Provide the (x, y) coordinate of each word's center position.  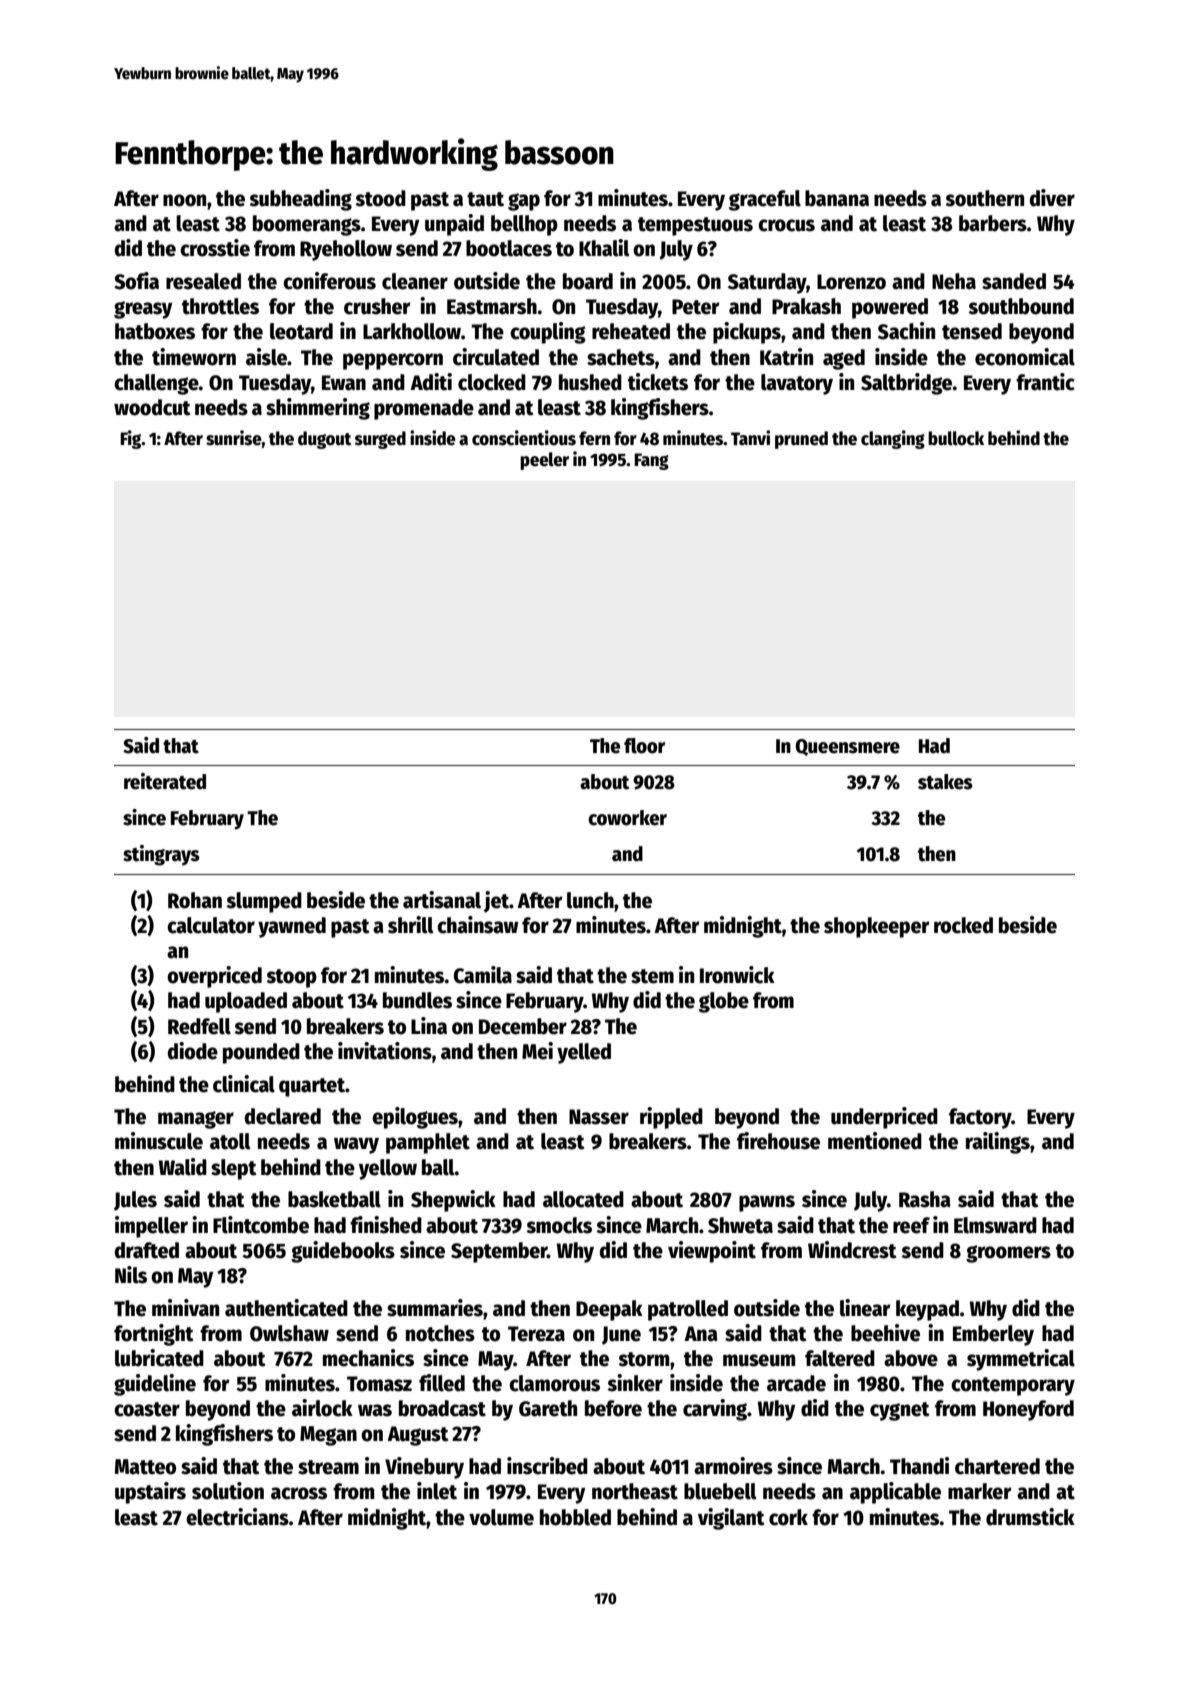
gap (524, 202)
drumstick (1030, 1517)
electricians (237, 1517)
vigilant (731, 1519)
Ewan (344, 383)
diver (1052, 198)
